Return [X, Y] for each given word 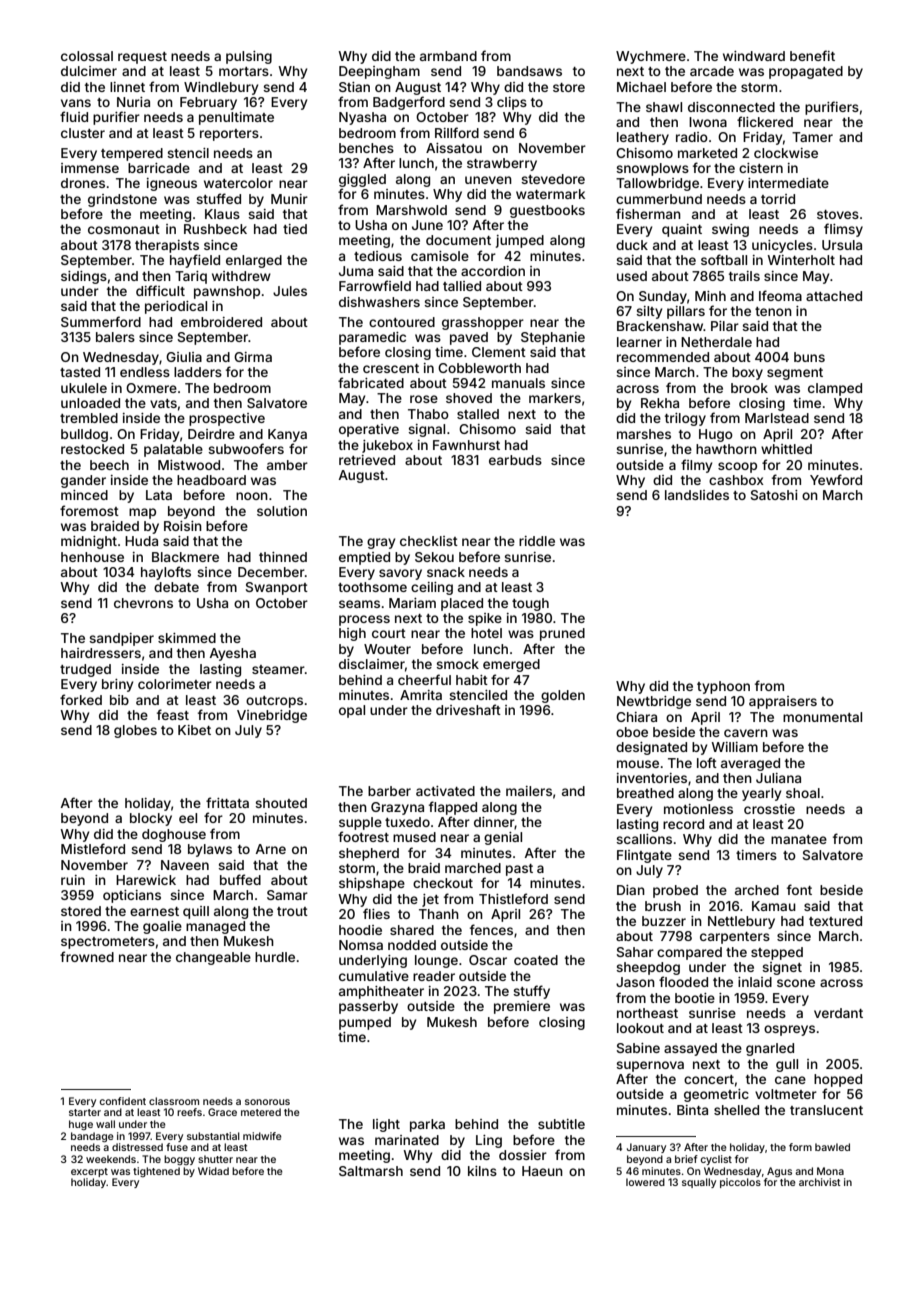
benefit [812, 55]
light [386, 1125]
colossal [87, 56]
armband [448, 56]
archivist [820, 1182]
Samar [287, 895]
